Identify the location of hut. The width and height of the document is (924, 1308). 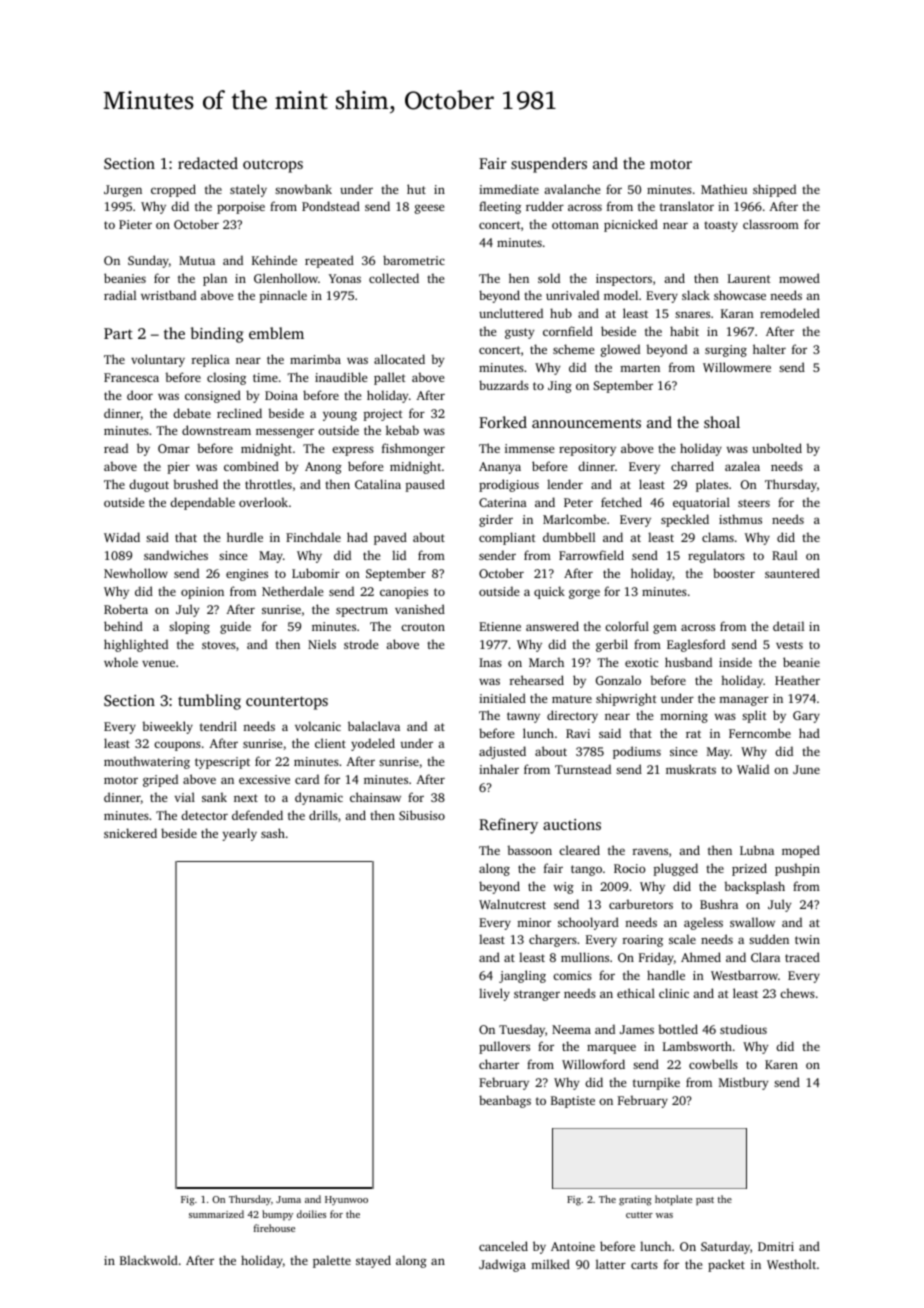
(416, 189).
